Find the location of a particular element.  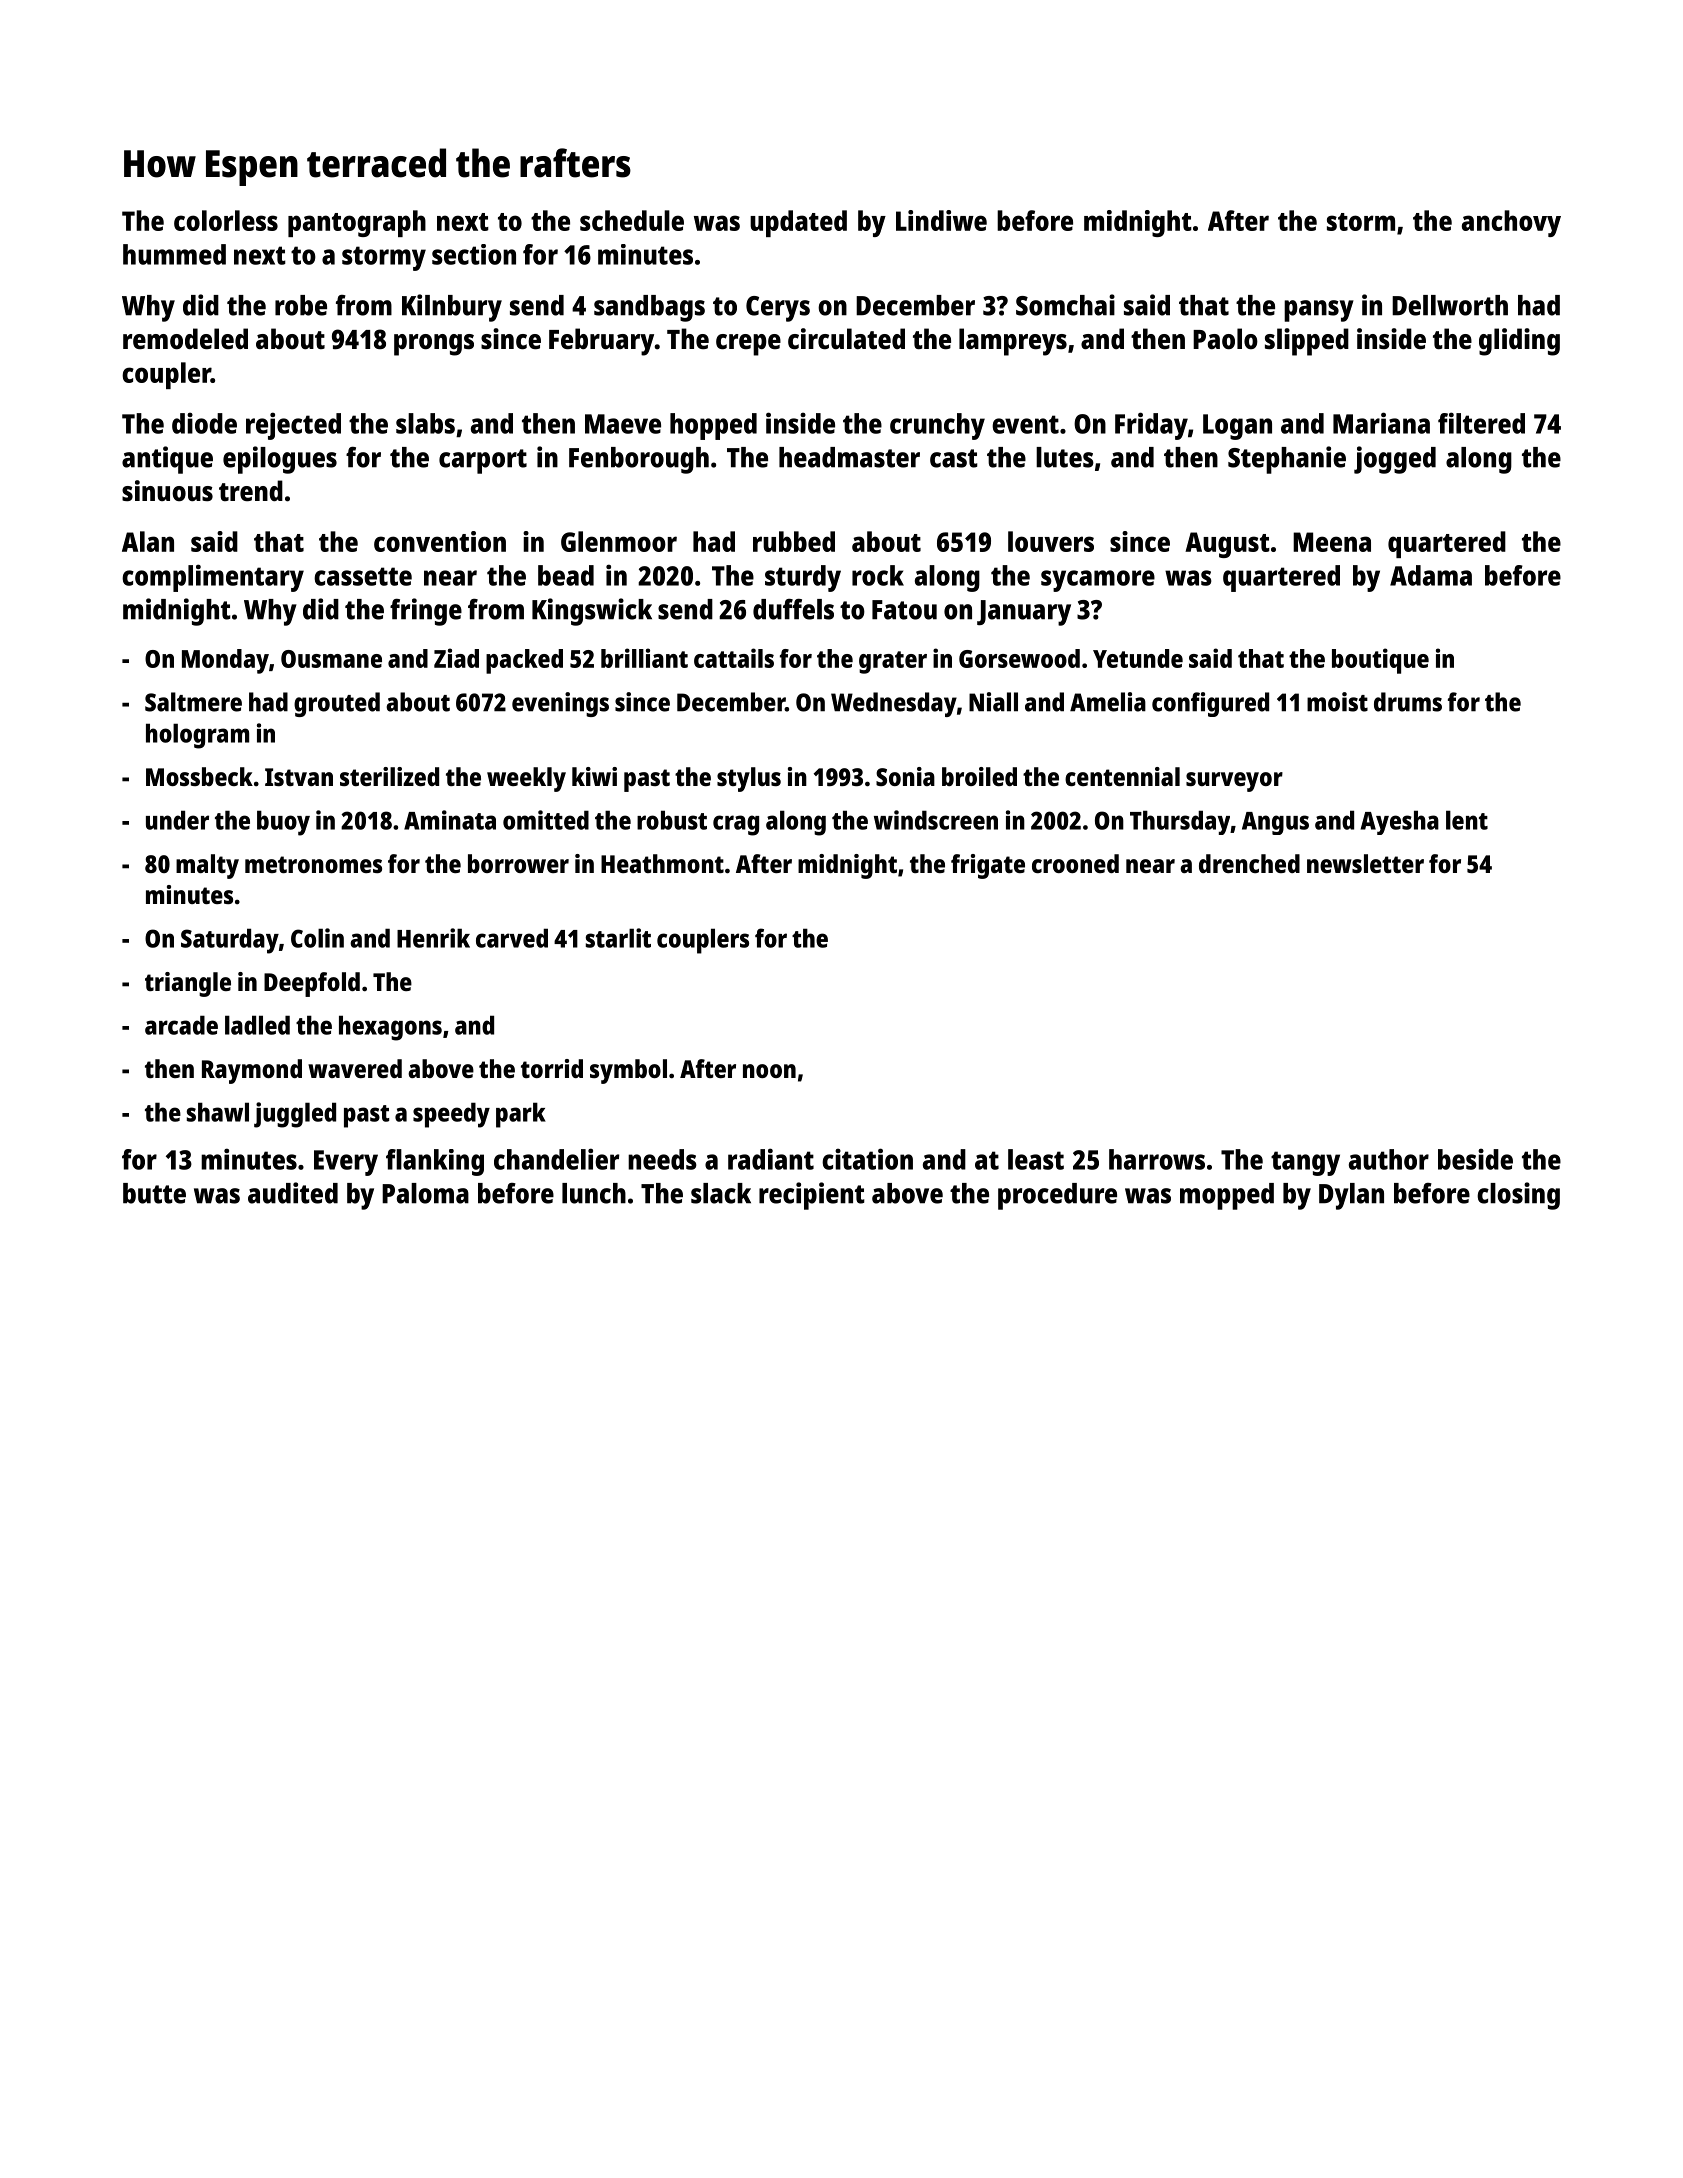

Dylan is located at coordinates (1351, 1196).
